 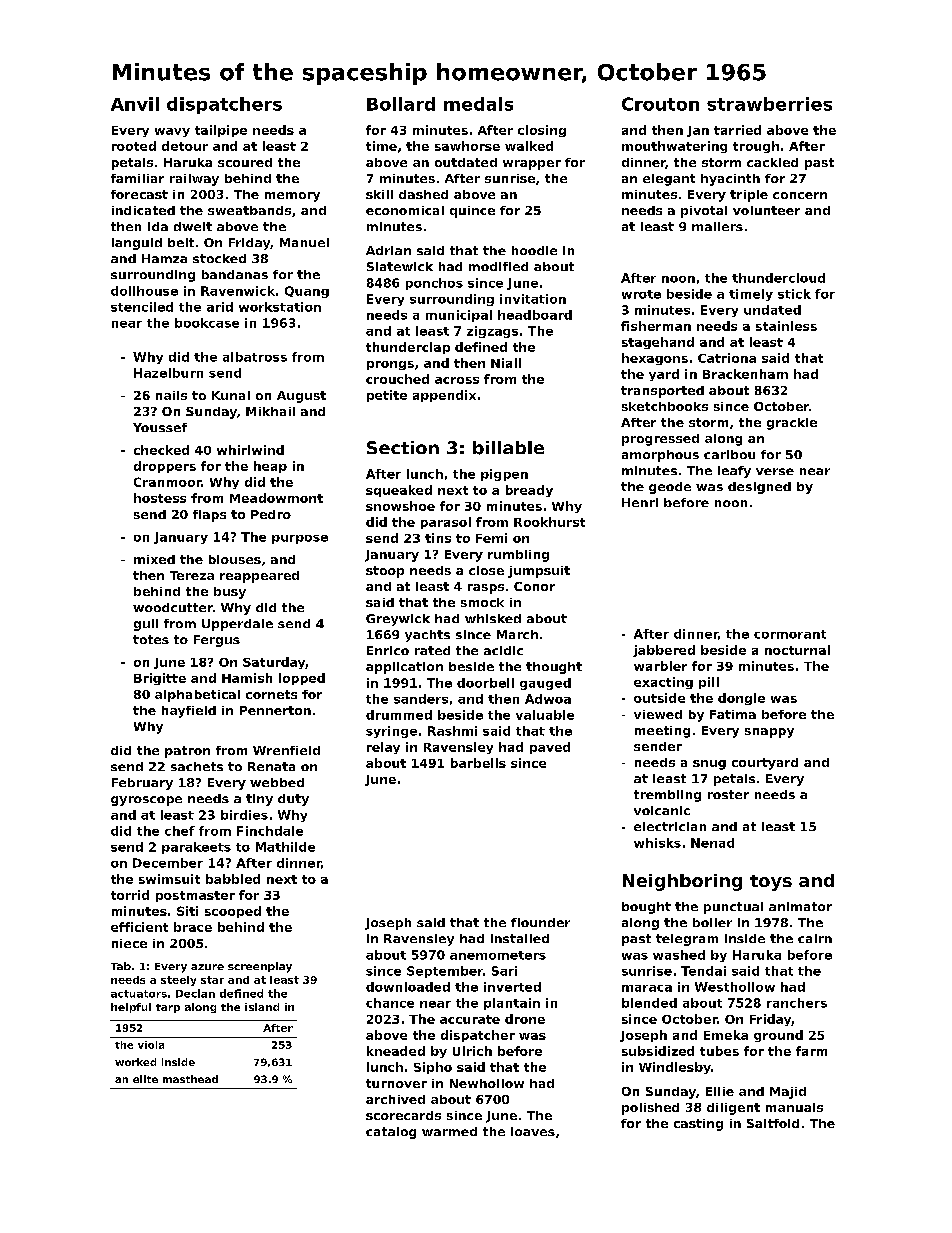 I want to click on medals, so click(x=478, y=104).
